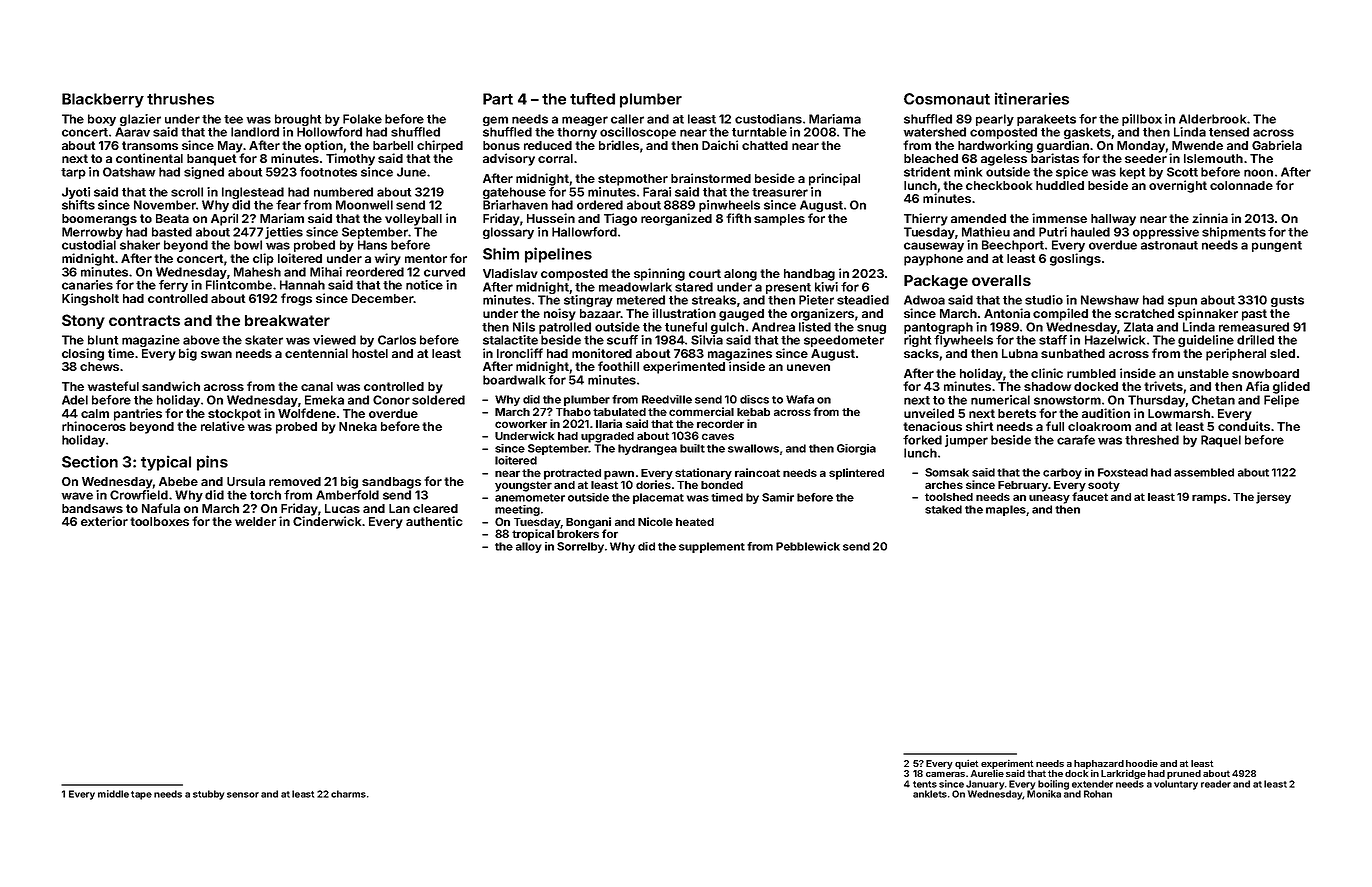 The width and height of the screenshot is (1372, 887). Describe the element at coordinates (498, 99) in the screenshot. I see `Part` at that location.
